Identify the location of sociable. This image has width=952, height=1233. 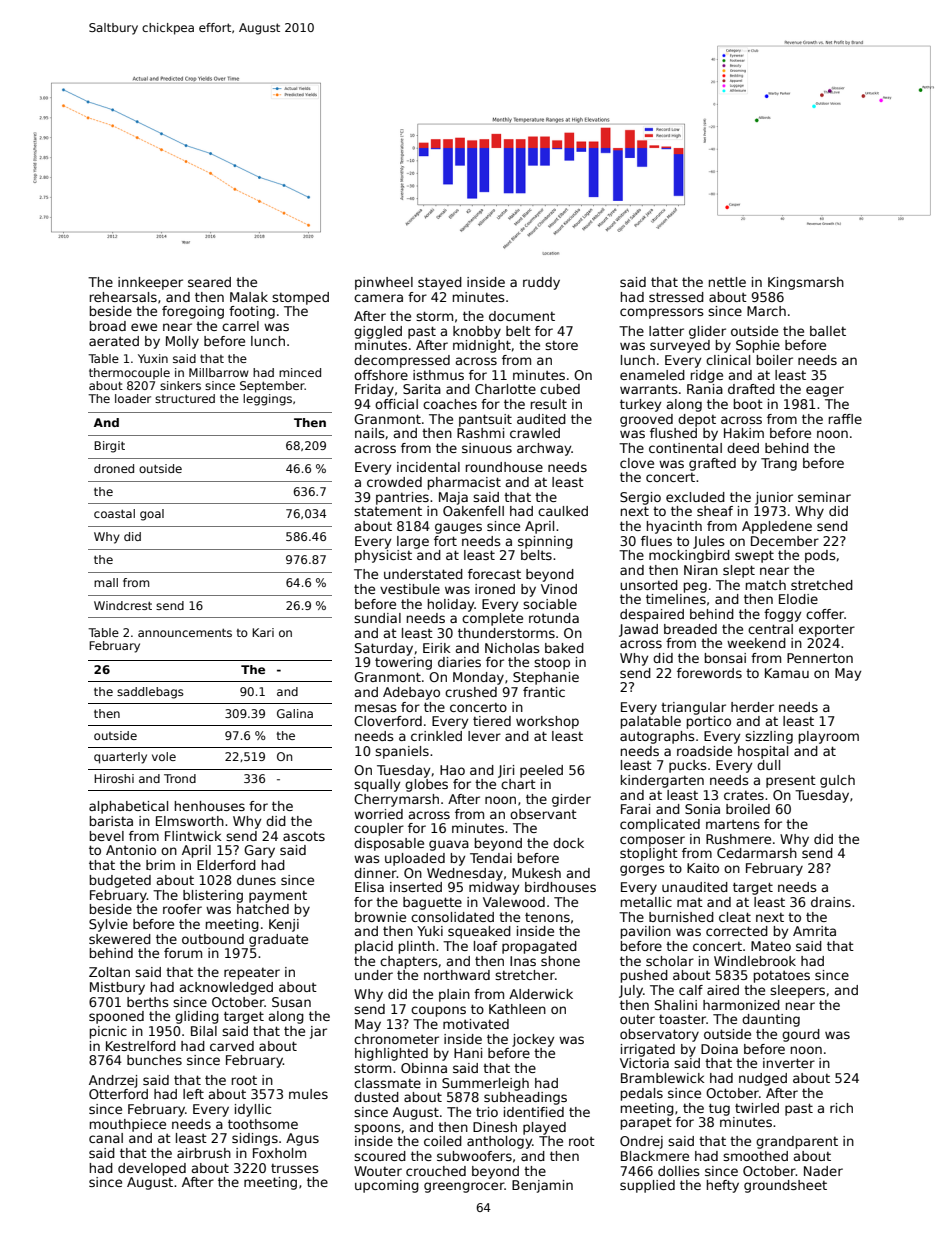
(550, 604).
